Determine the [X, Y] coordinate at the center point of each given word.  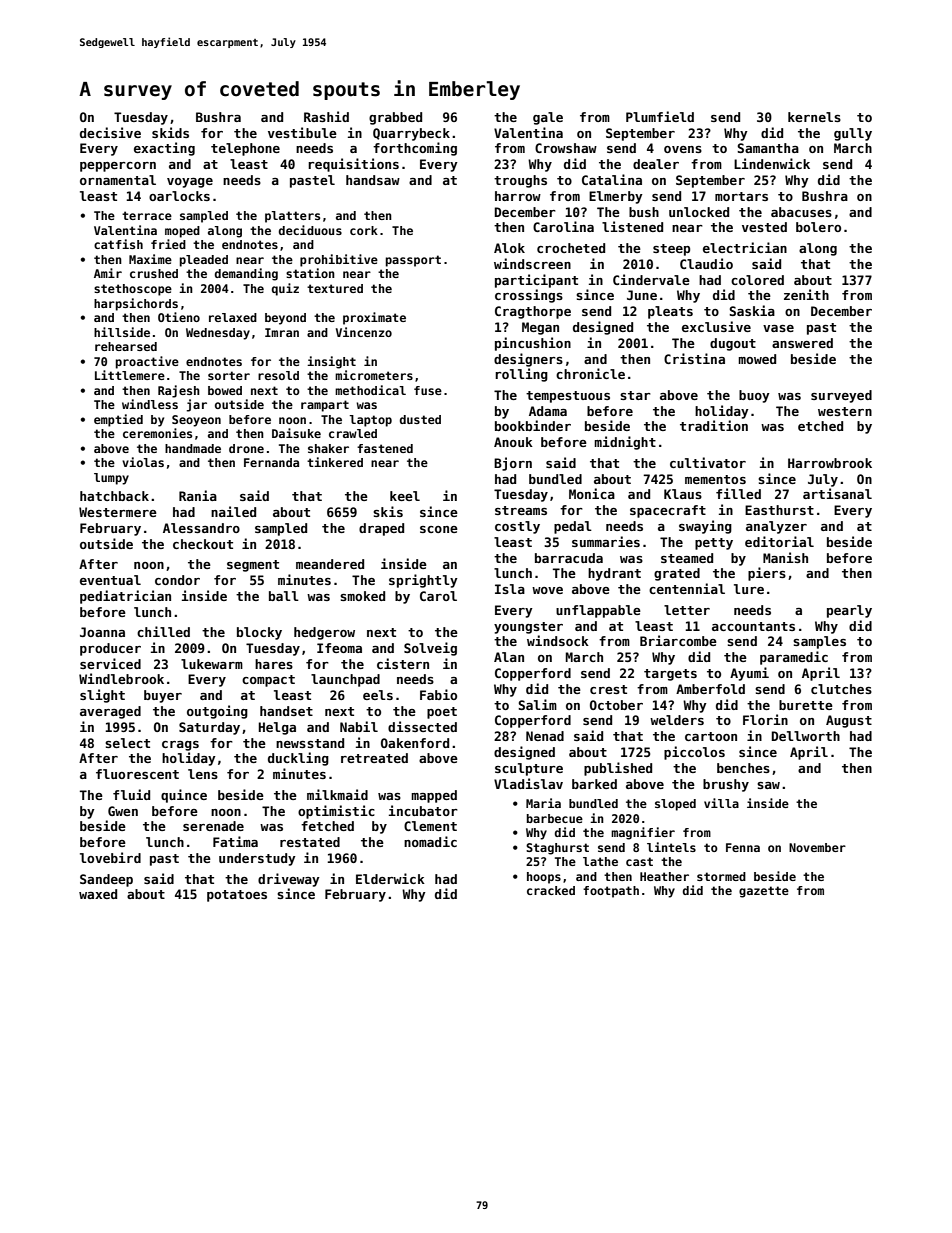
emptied [118, 420]
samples [819, 642]
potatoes [237, 896]
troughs [520, 181]
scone [439, 529]
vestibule [302, 132]
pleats [670, 312]
